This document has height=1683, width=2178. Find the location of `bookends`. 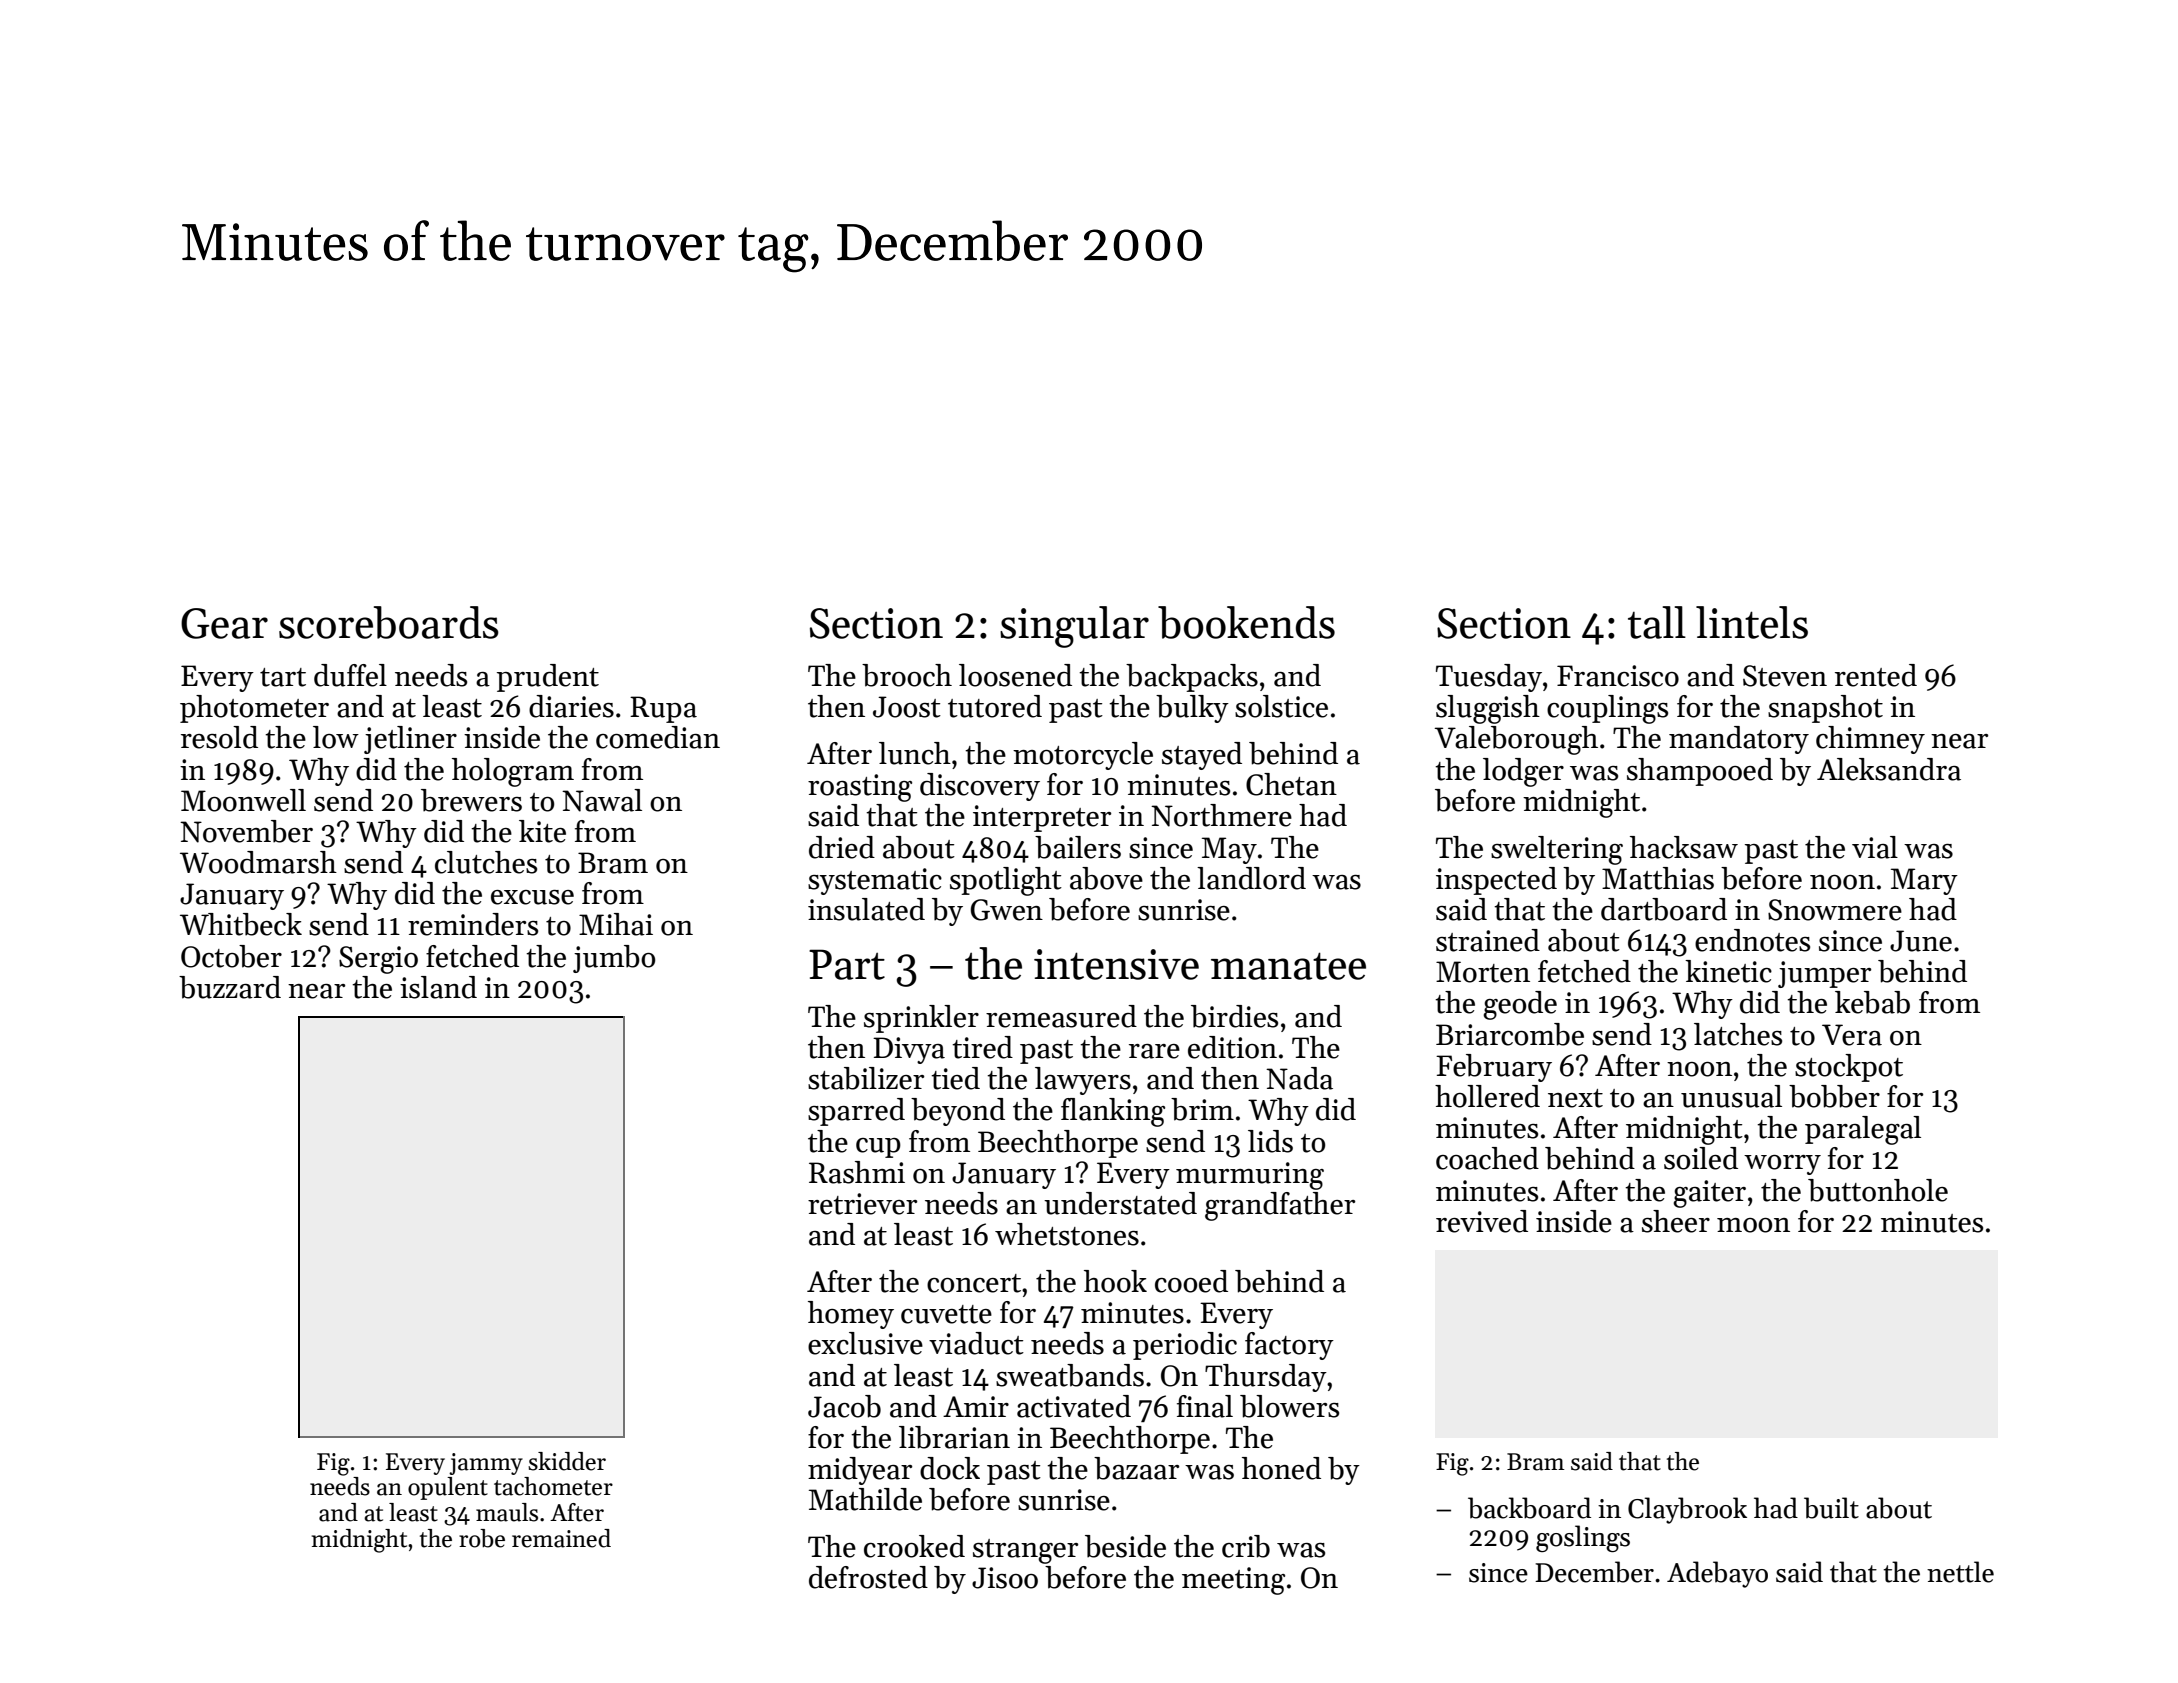

bookends is located at coordinates (1246, 622).
